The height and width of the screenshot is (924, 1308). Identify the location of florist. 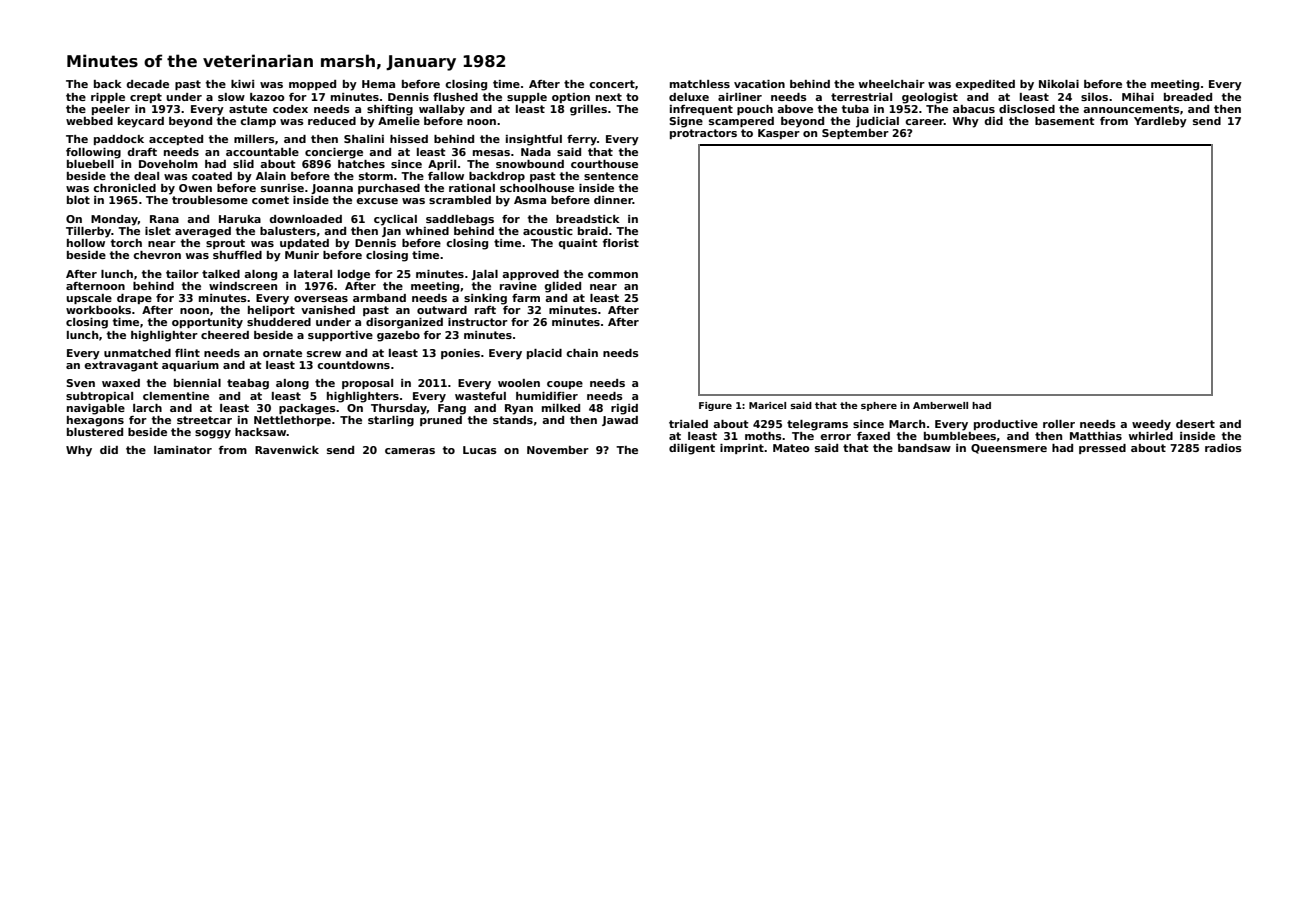
(621, 243).
